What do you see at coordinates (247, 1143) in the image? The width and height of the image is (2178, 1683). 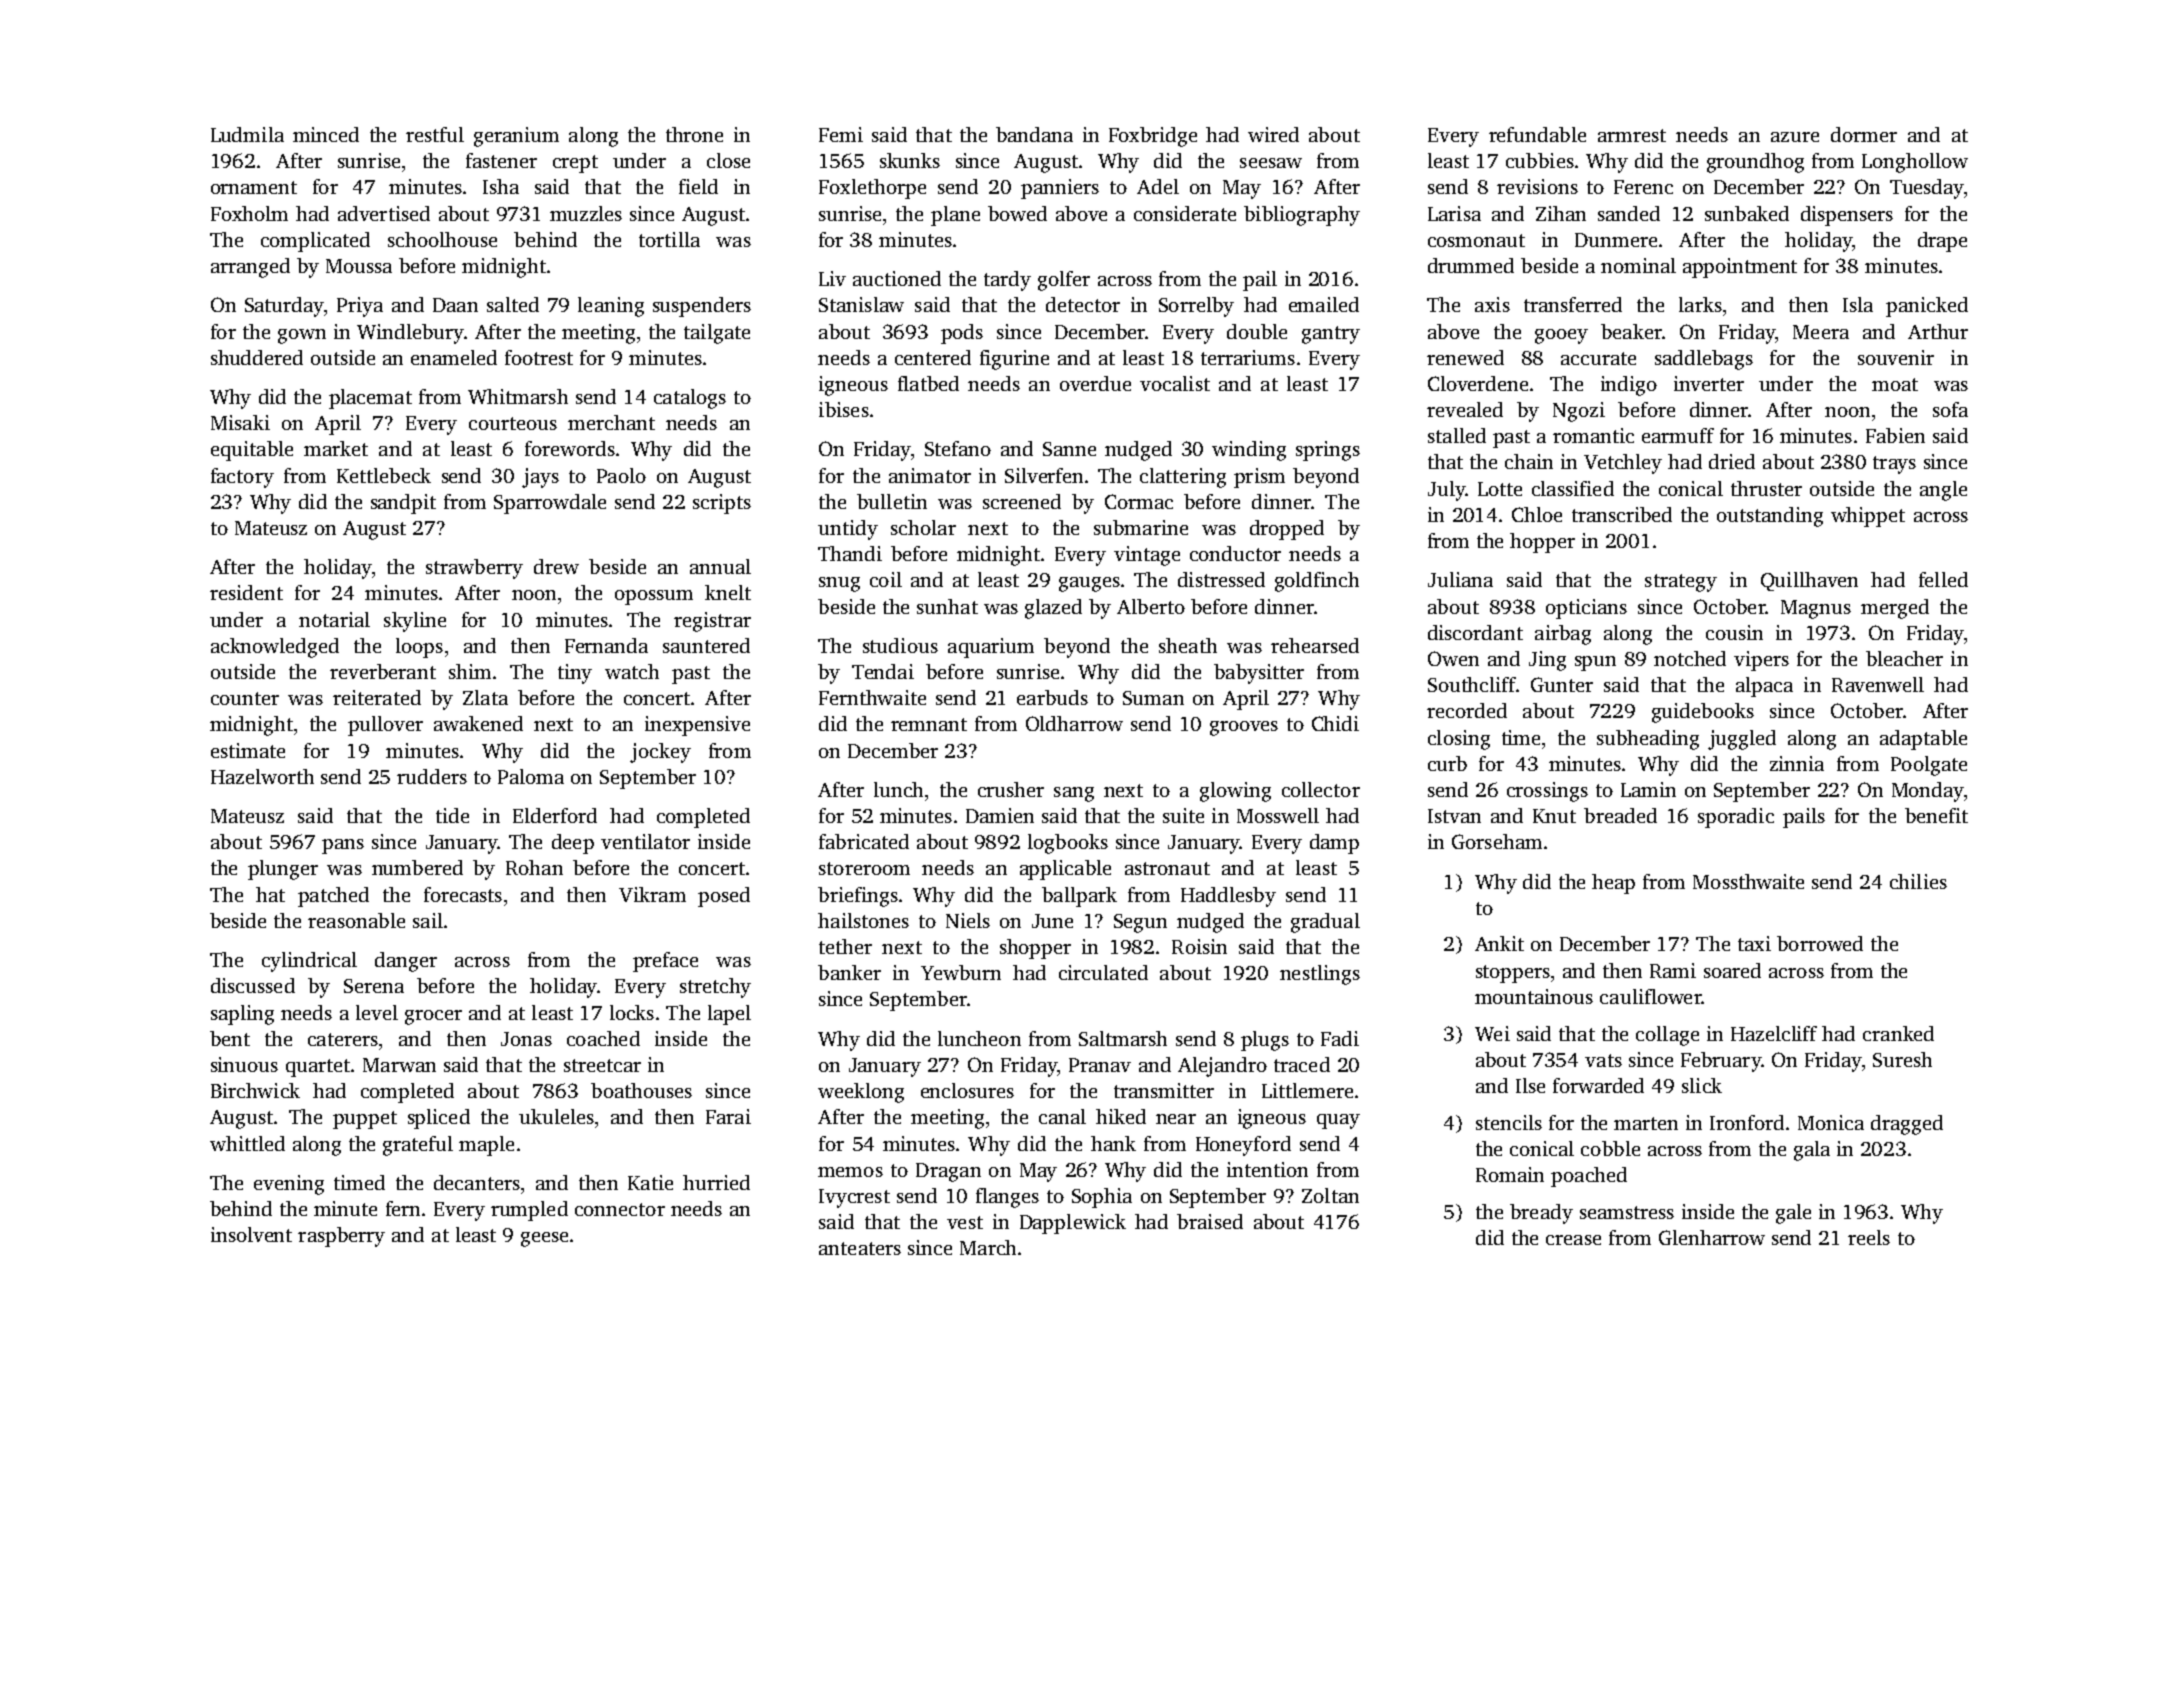 I see `whittled` at bounding box center [247, 1143].
